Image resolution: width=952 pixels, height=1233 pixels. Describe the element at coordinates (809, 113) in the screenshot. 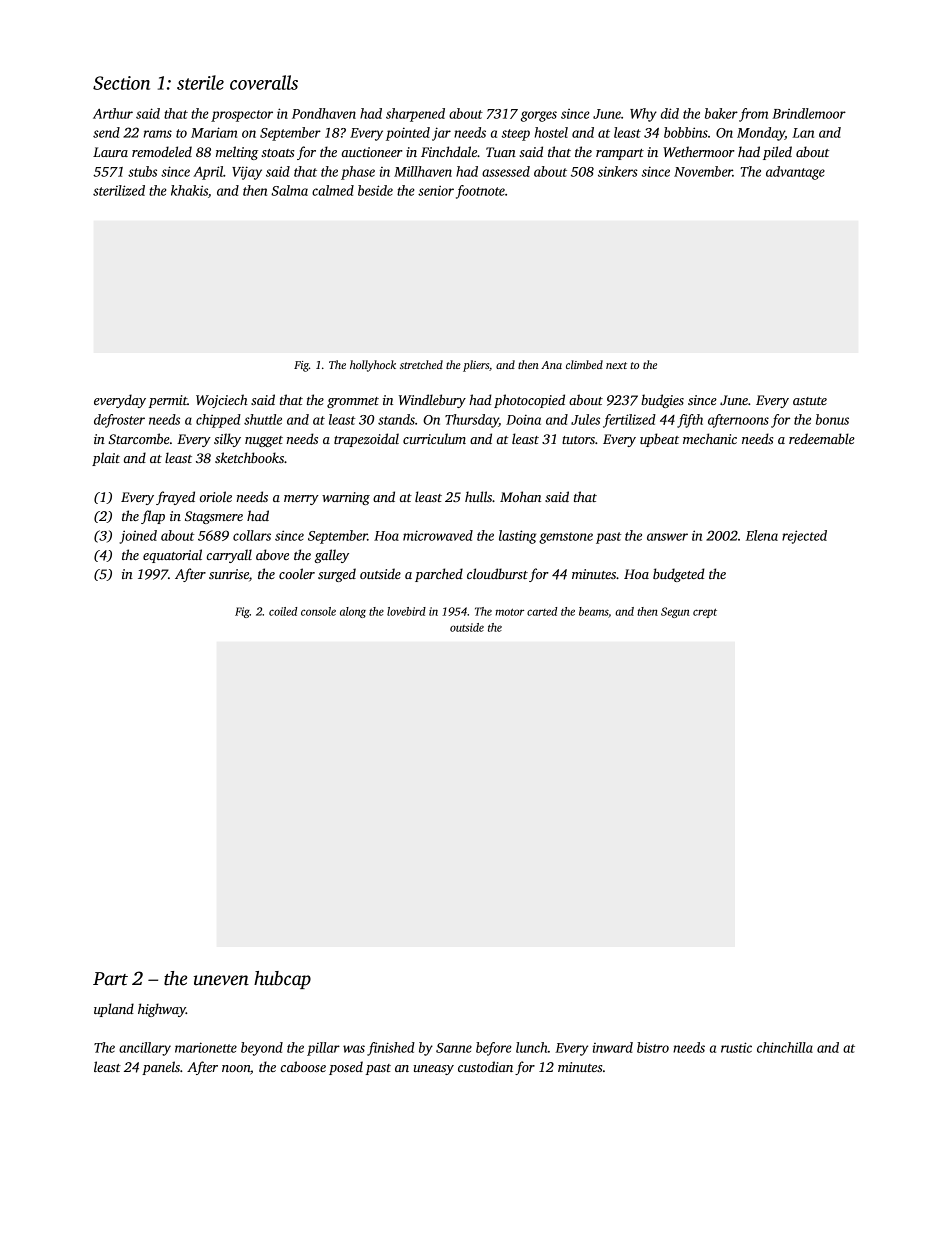

I see `Brindlemoor` at that location.
